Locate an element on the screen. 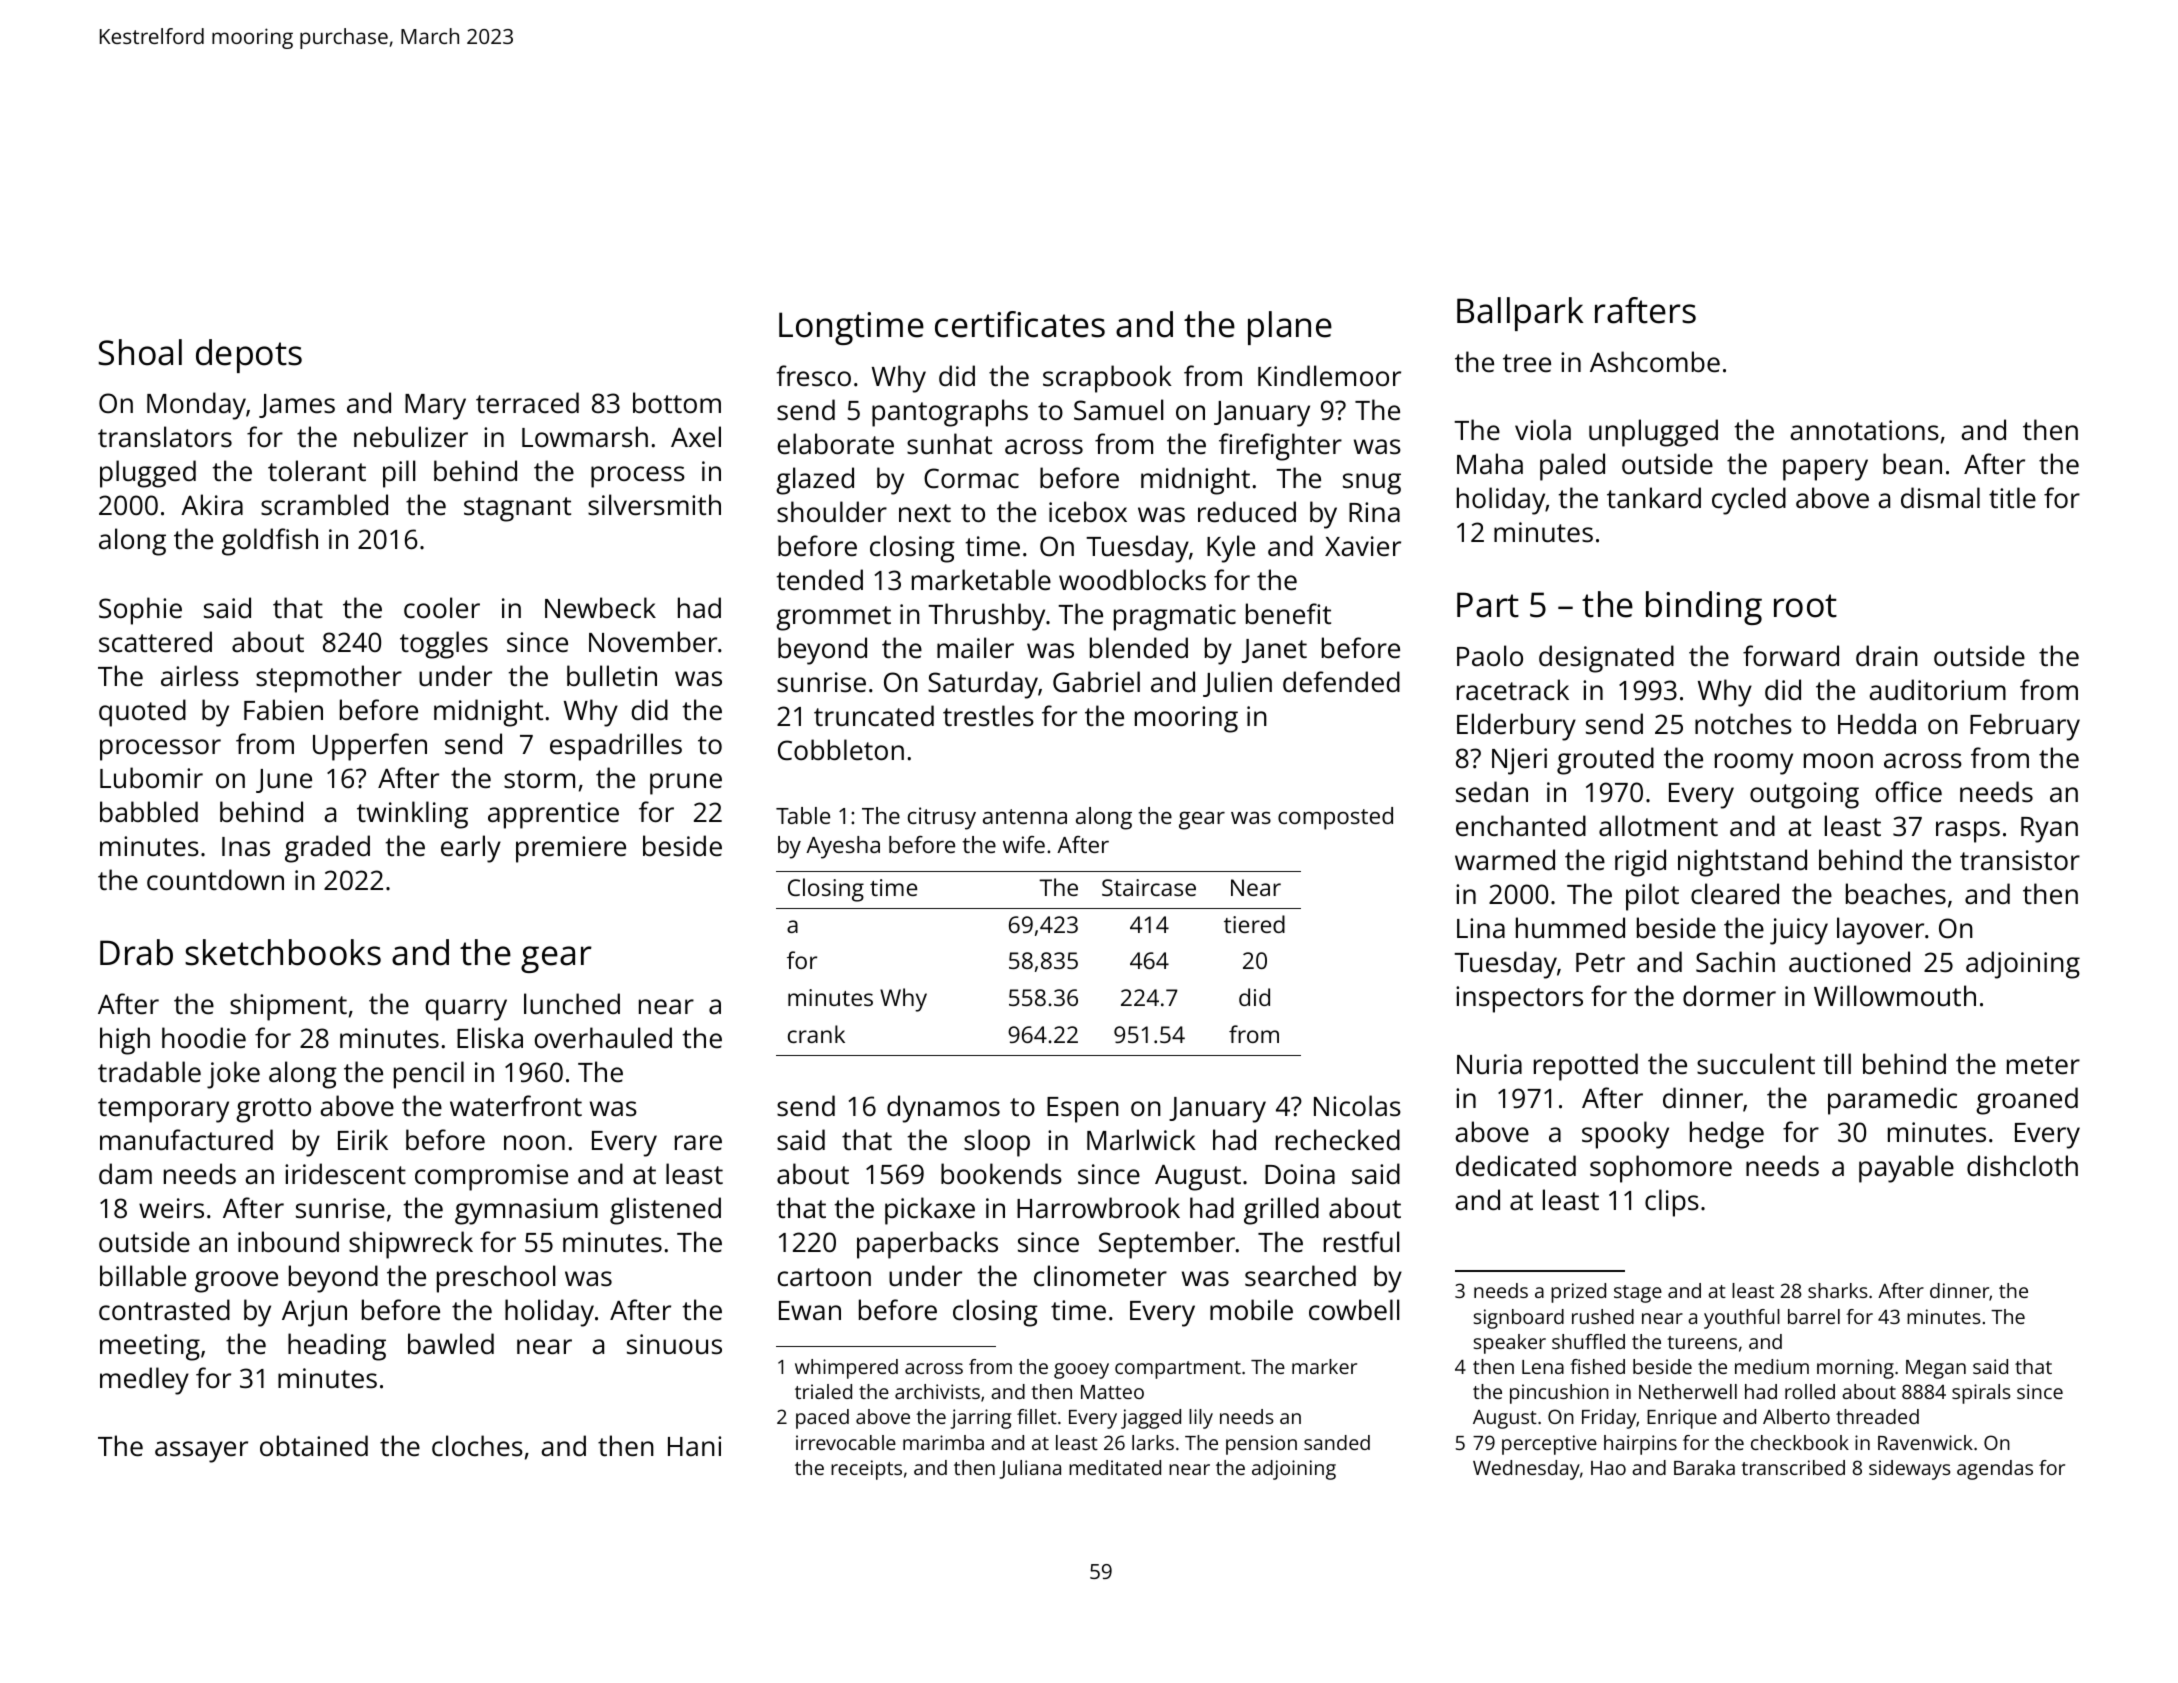 The height and width of the screenshot is (1683, 2178). Staircase is located at coordinates (1149, 887).
